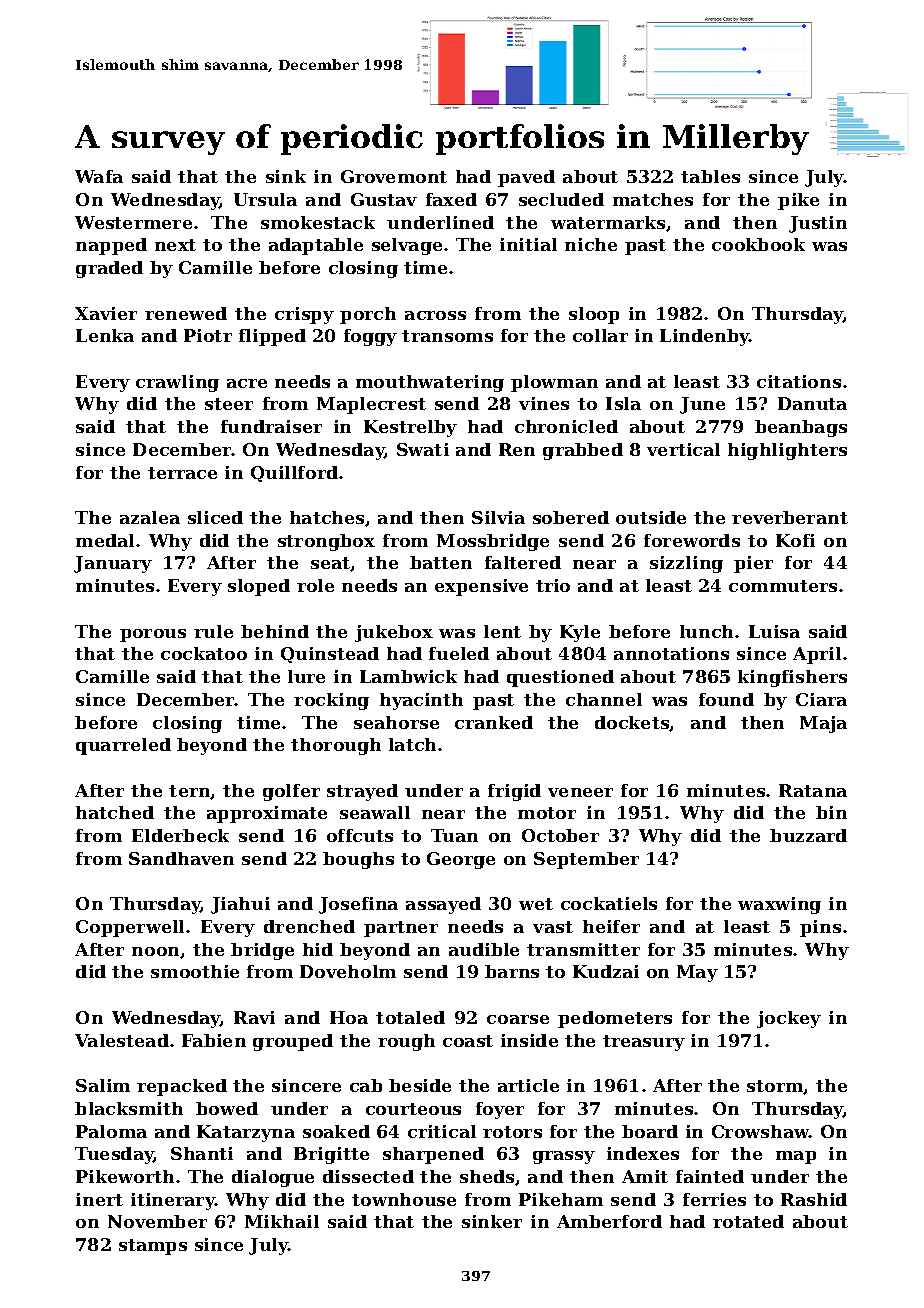 This page has width=924, height=1308. What do you see at coordinates (481, 587) in the page?
I see `expensive` at bounding box center [481, 587].
